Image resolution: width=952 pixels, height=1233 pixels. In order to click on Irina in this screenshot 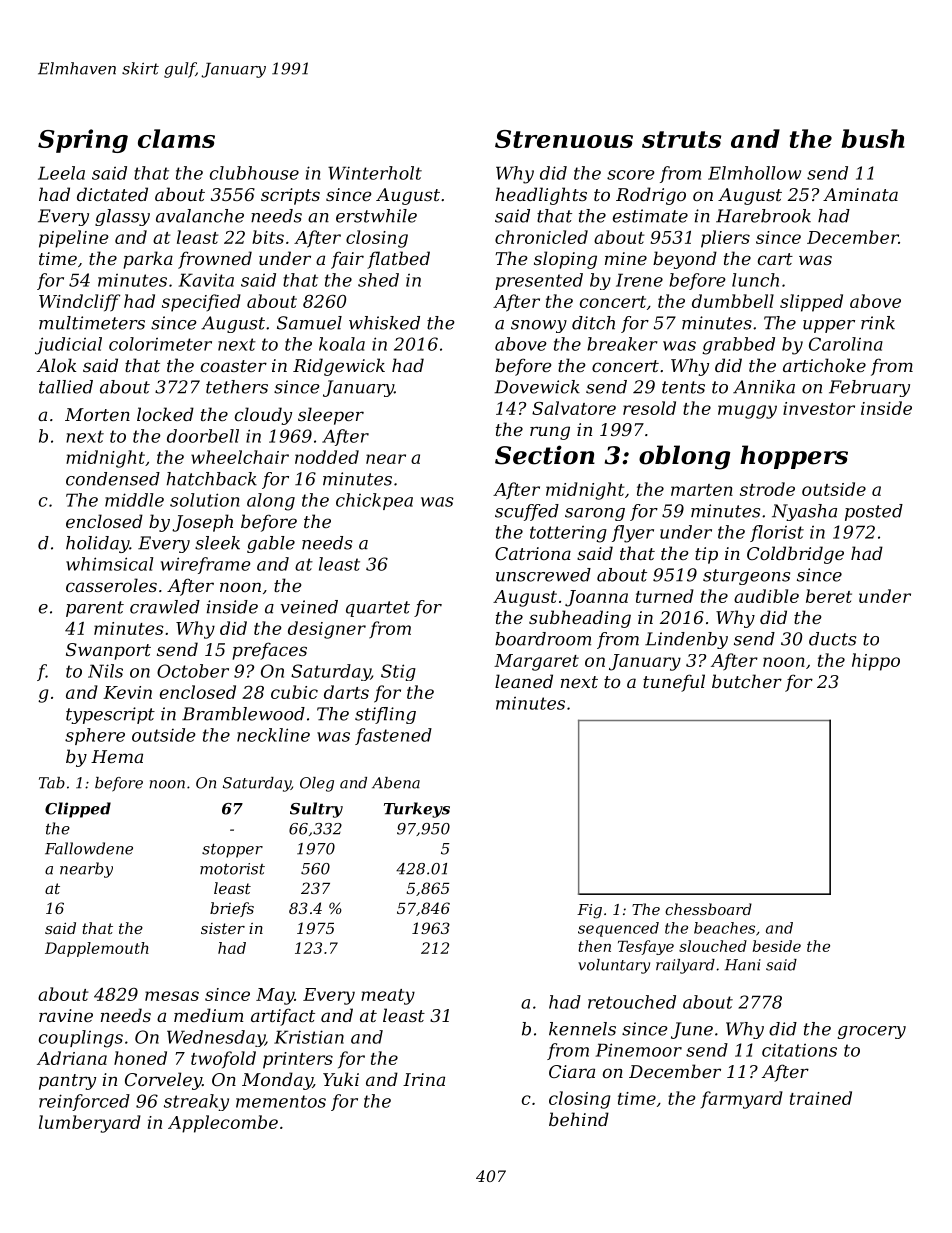, I will do `click(424, 1079)`.
